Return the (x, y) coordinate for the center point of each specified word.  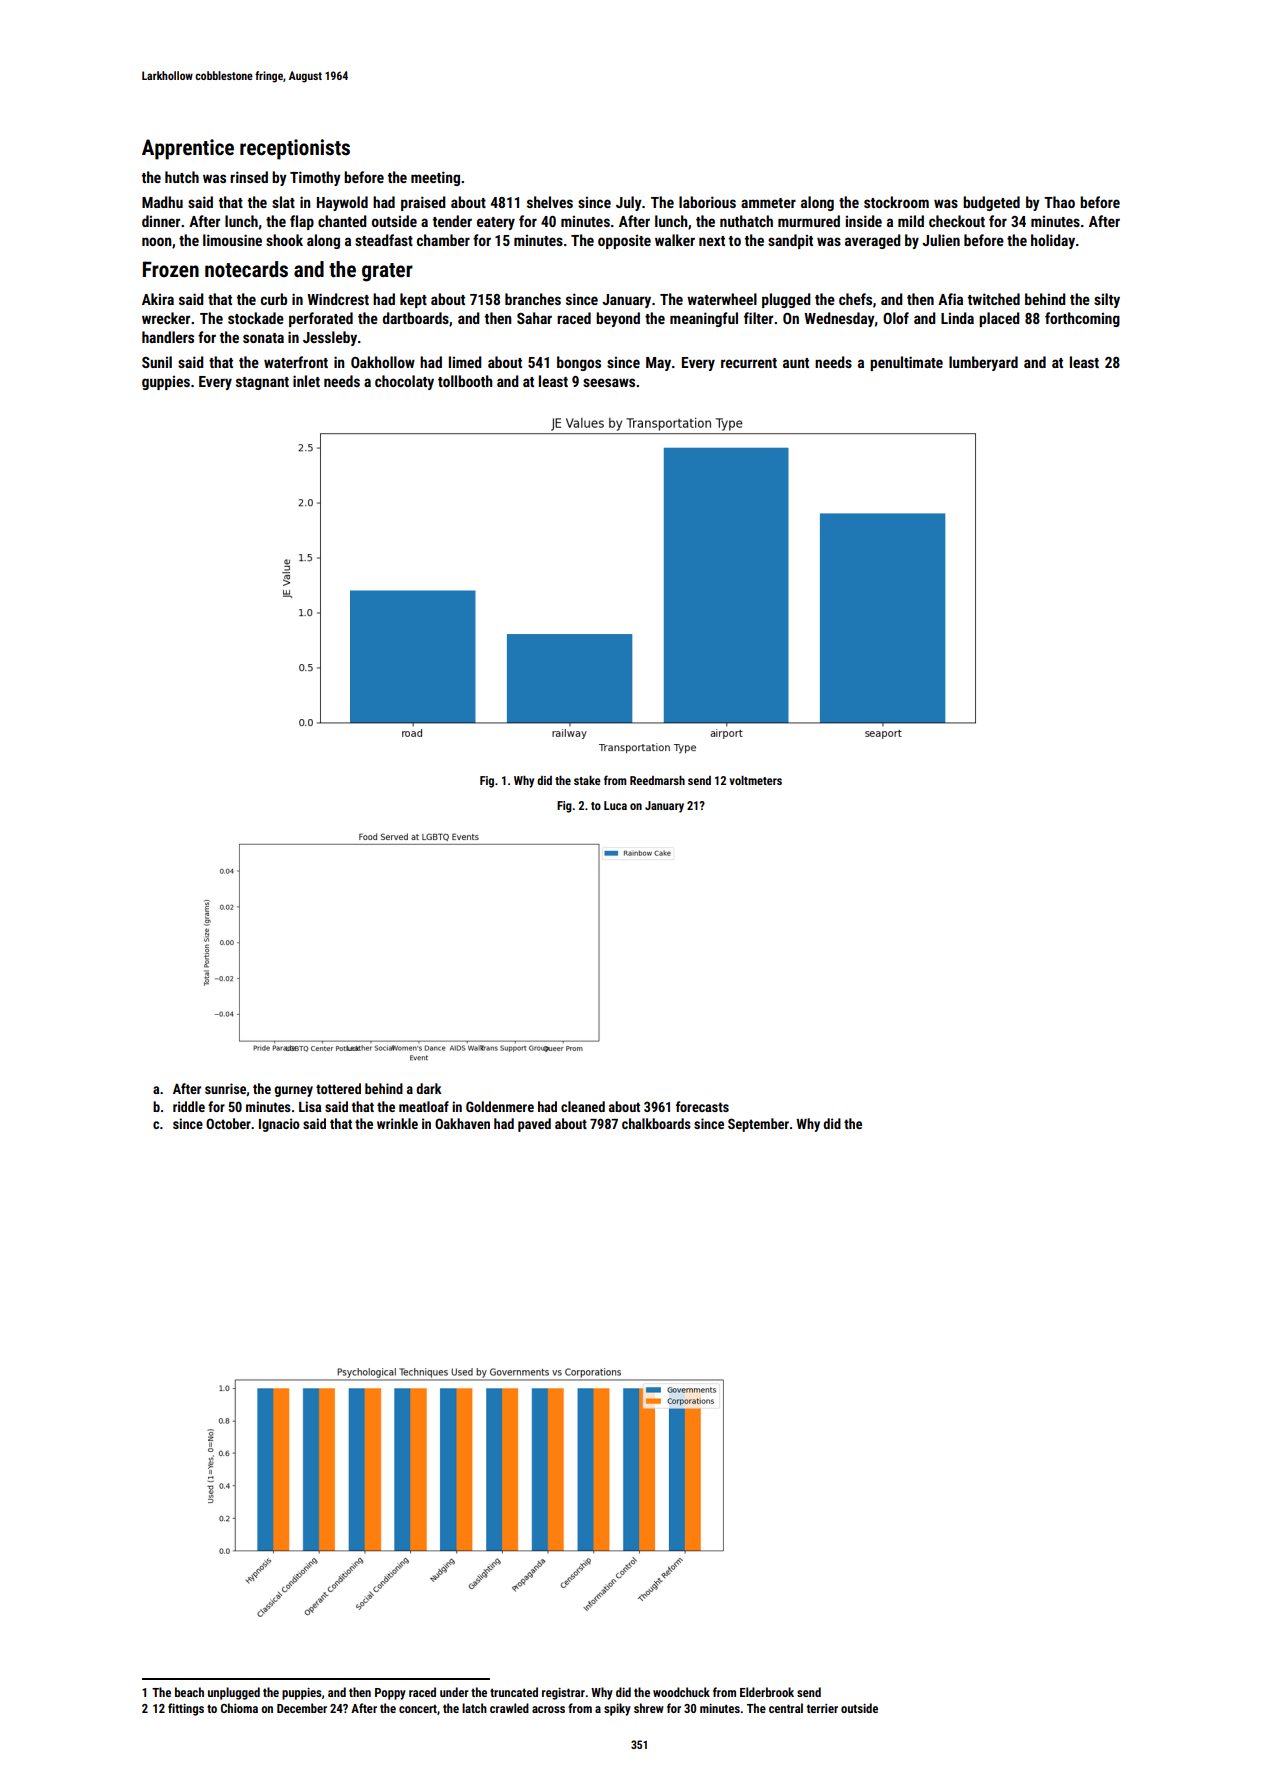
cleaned (583, 1106)
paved (534, 1125)
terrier (822, 1708)
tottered (338, 1088)
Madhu (162, 202)
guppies (166, 382)
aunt (796, 363)
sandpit (790, 241)
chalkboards (656, 1123)
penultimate (906, 363)
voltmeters (755, 780)
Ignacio (279, 1125)
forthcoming (1082, 319)
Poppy (390, 1694)
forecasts (702, 1106)
